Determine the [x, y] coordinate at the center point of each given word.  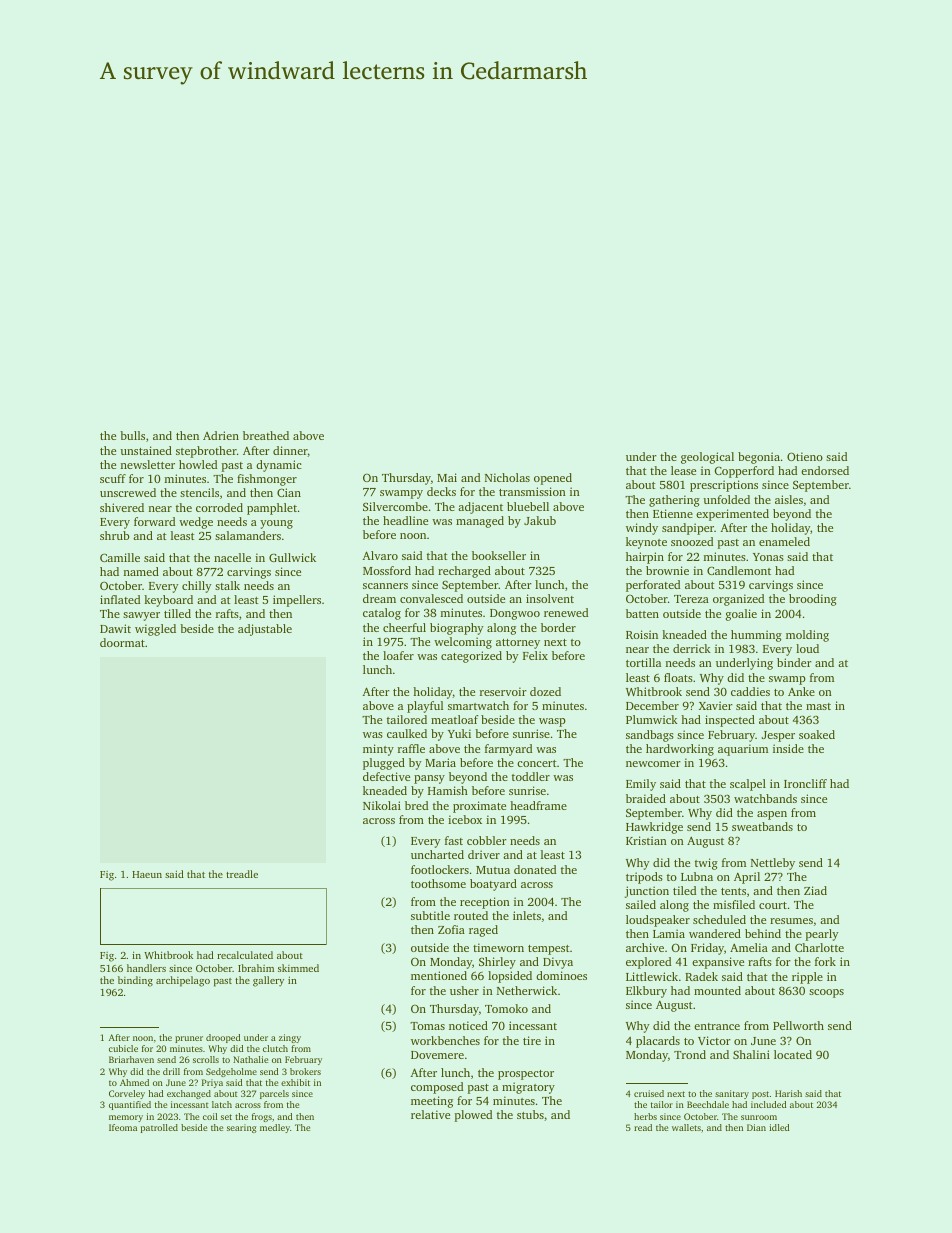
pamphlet [272, 509]
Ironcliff [805, 783]
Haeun [147, 874]
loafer [398, 655]
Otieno [805, 456]
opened [553, 479]
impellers [297, 601]
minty [378, 750]
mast [818, 706]
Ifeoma [123, 1127]
